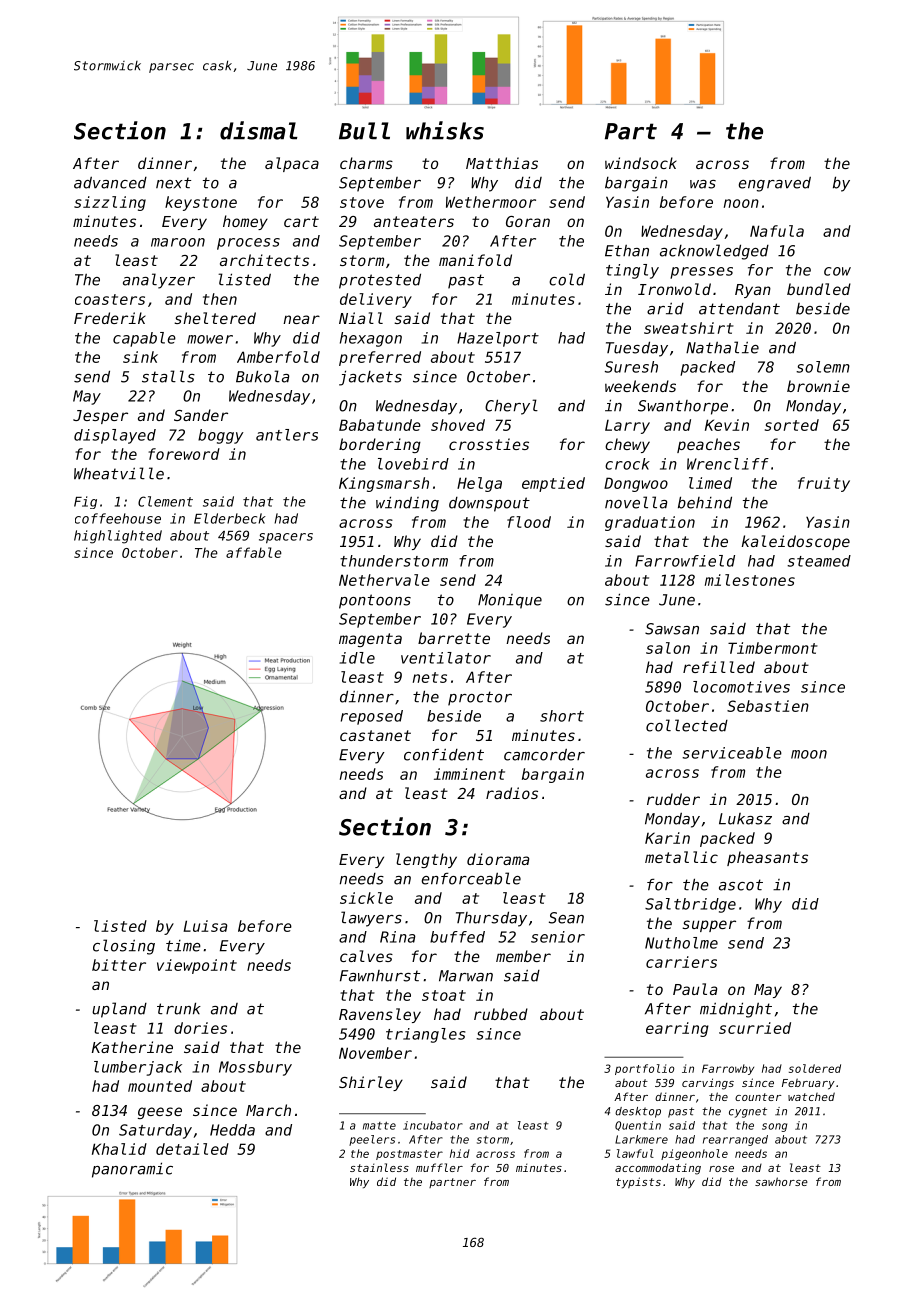  Describe the element at coordinates (781, 1181) in the document. I see `sawhorse` at that location.
